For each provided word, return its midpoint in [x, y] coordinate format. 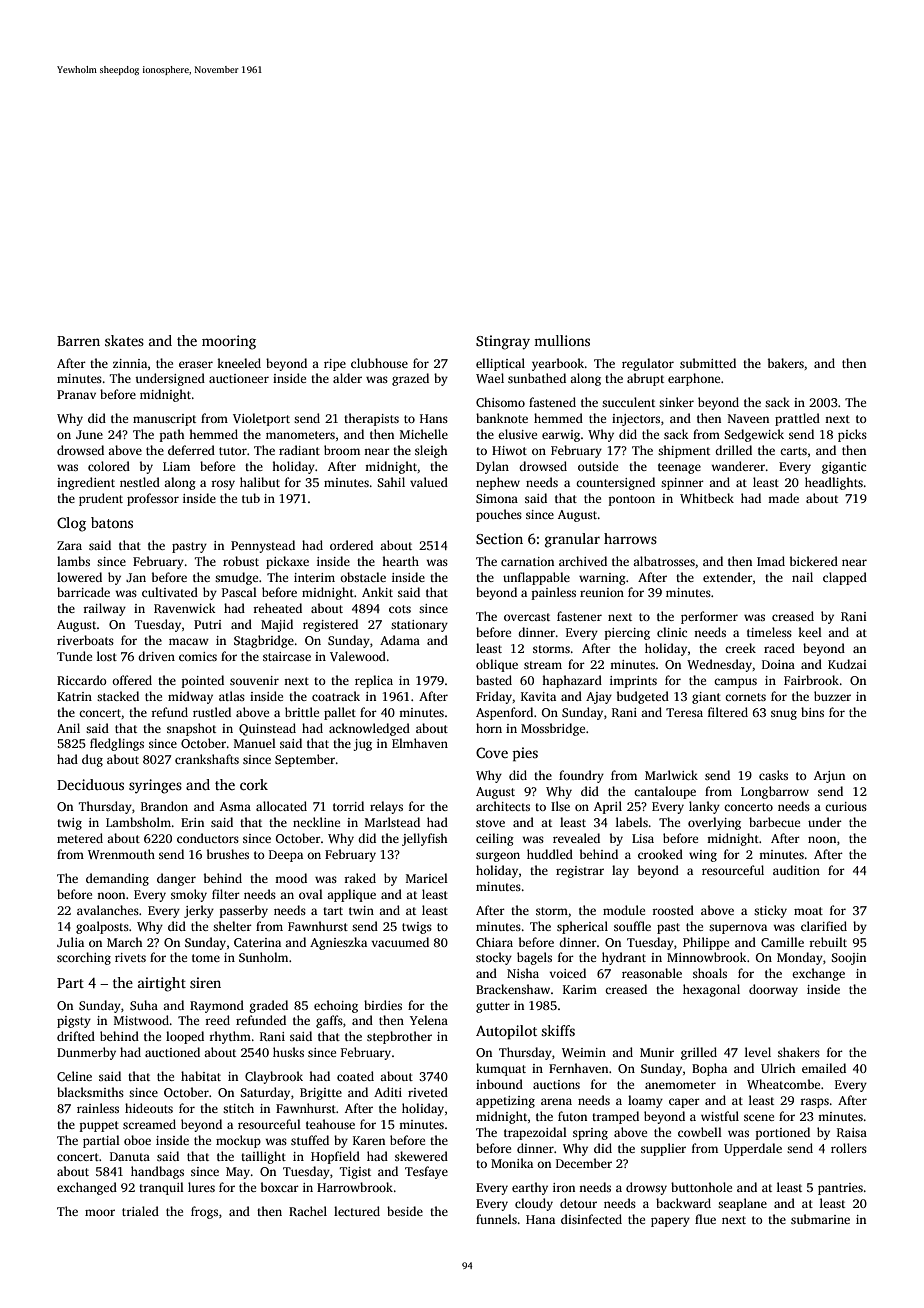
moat [808, 911]
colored [109, 466]
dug [92, 760]
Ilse [560, 806]
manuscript [164, 420]
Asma [235, 806]
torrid [348, 806]
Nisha [523, 973]
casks [773, 775]
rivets [130, 957]
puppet [99, 1126]
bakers [786, 363]
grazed [410, 379]
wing [703, 856]
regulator [648, 364]
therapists [371, 419]
